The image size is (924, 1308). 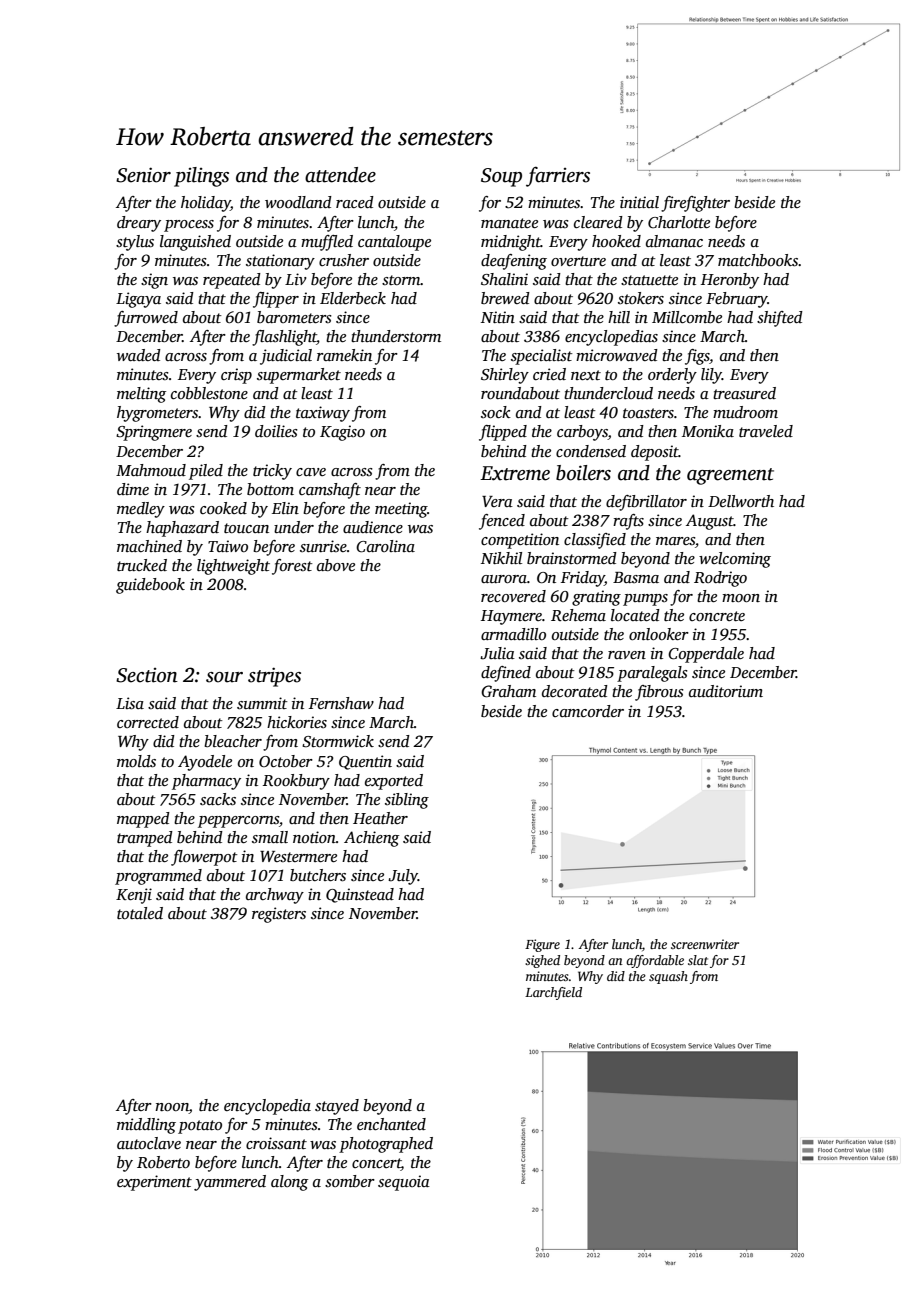 What do you see at coordinates (758, 260) in the document?
I see `matchbooks` at bounding box center [758, 260].
